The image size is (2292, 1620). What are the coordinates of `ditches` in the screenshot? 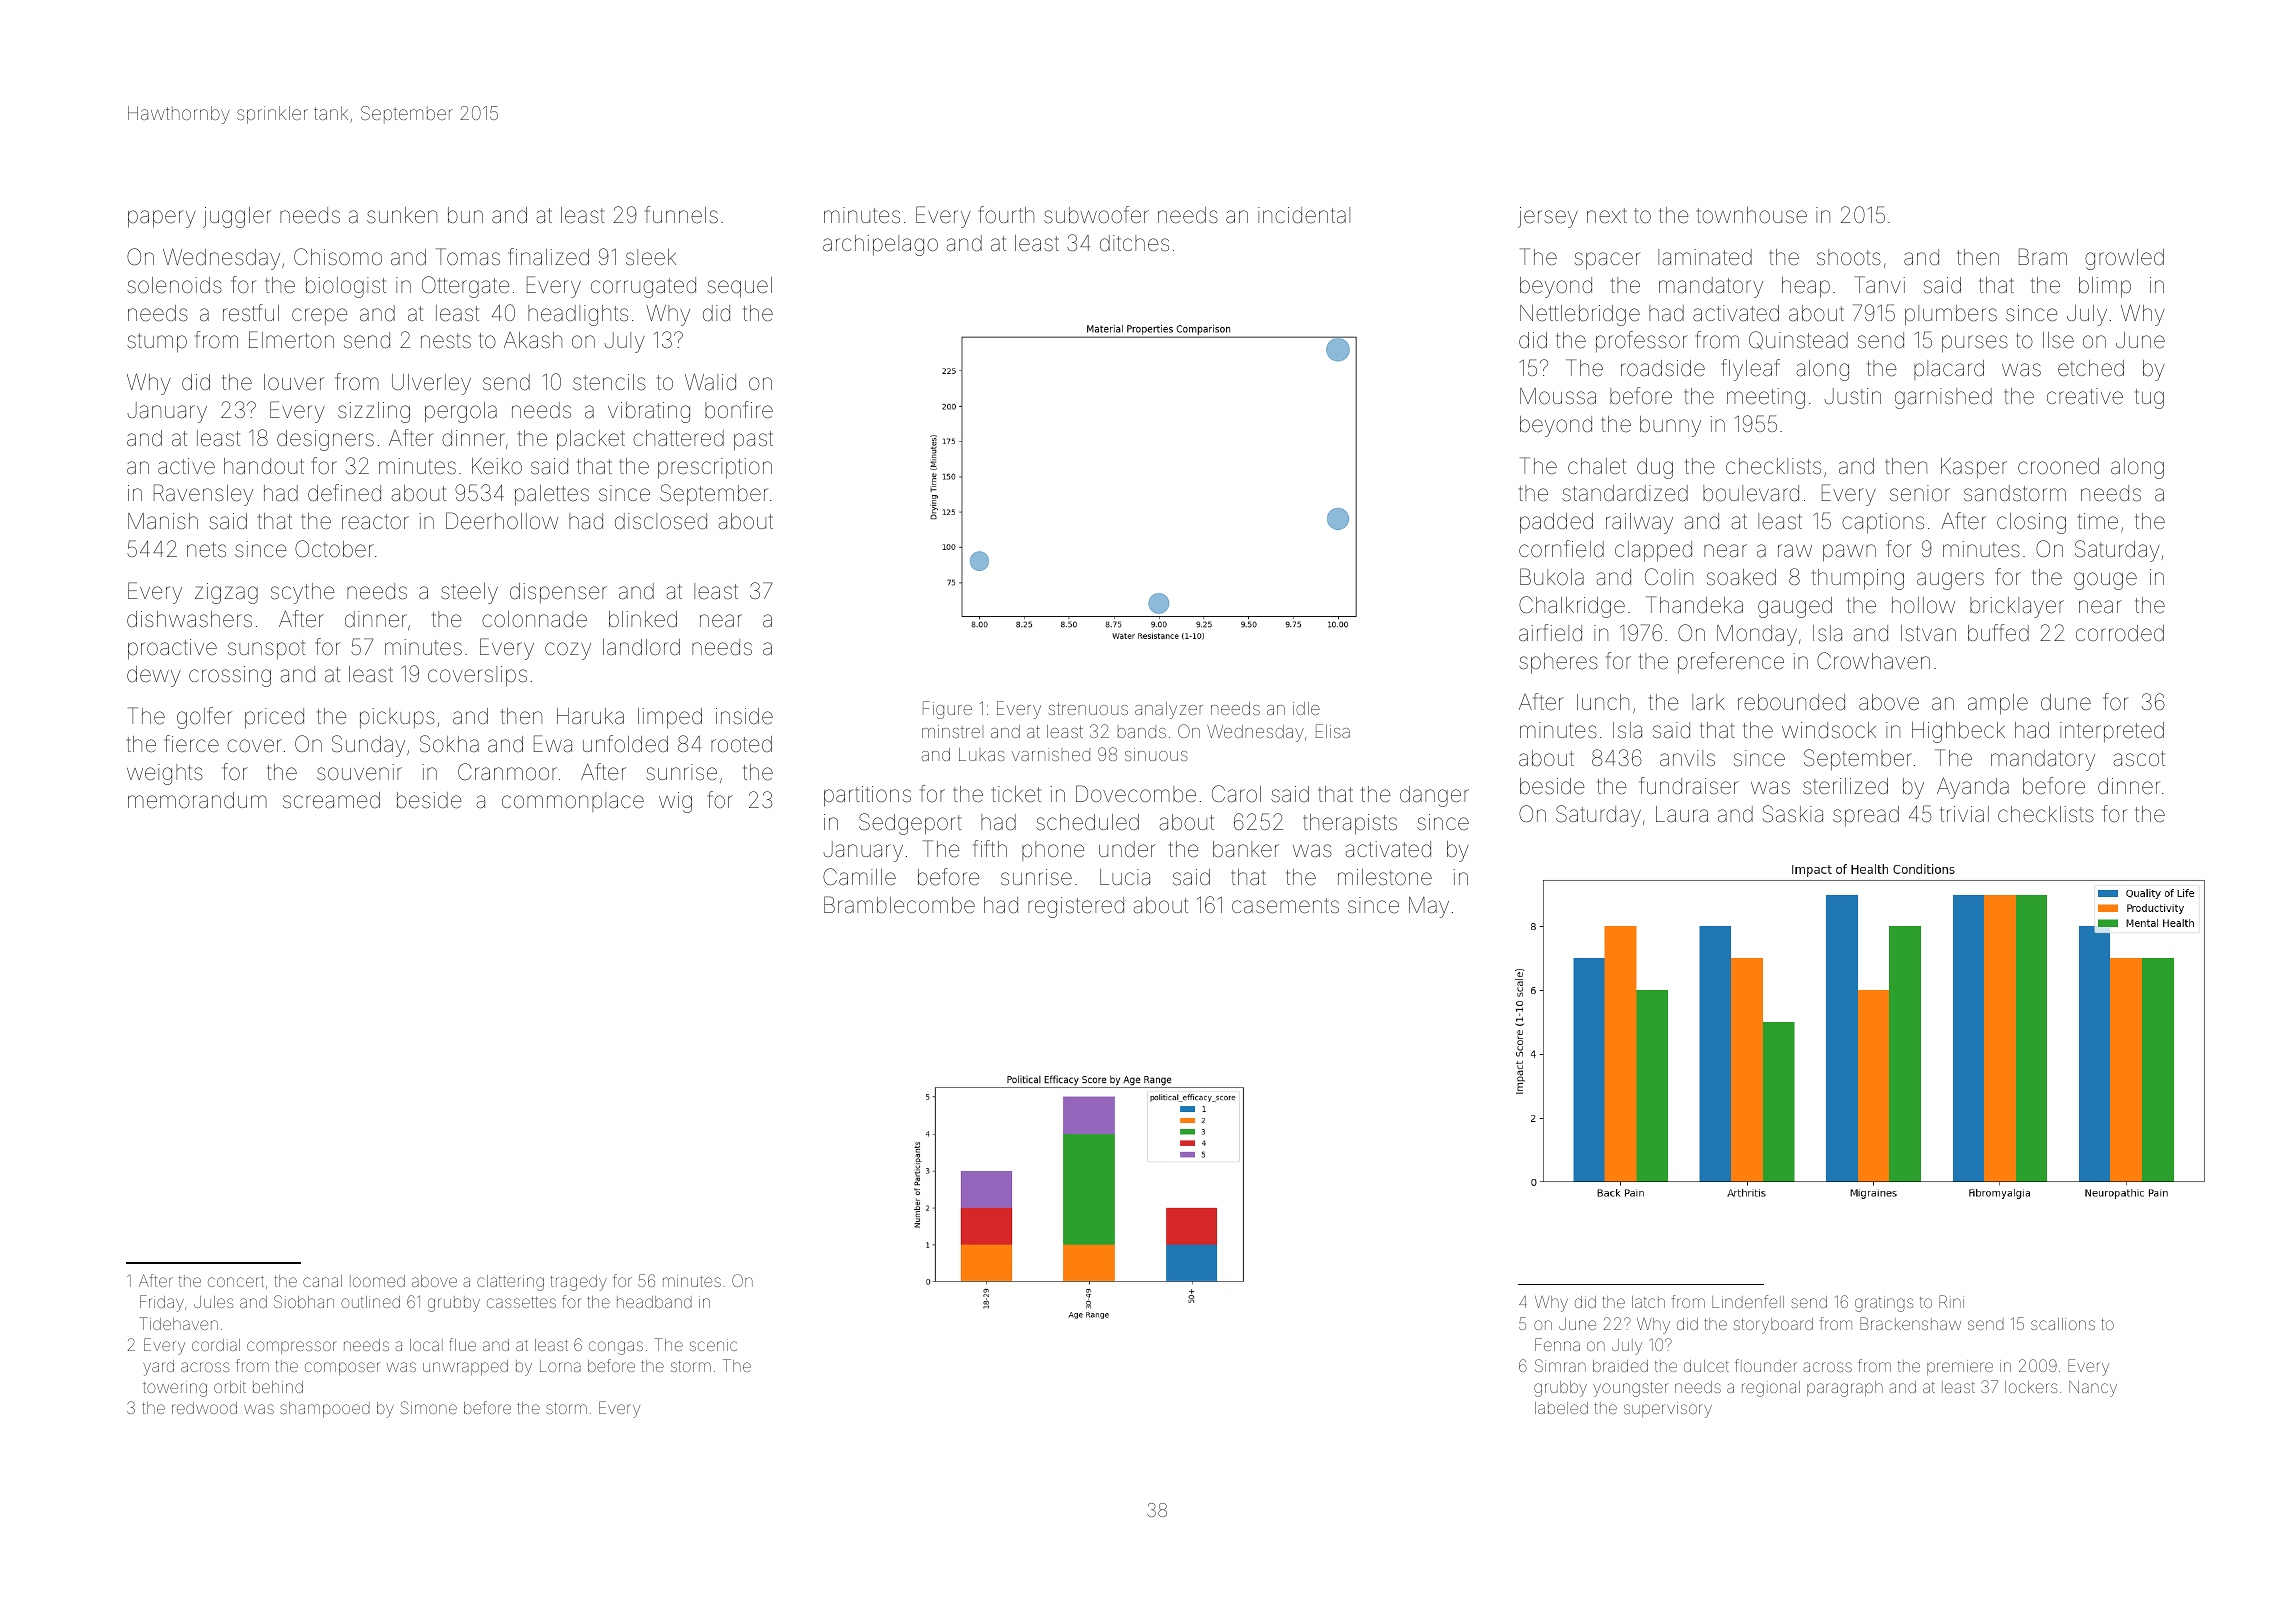 It's located at (1134, 243).
